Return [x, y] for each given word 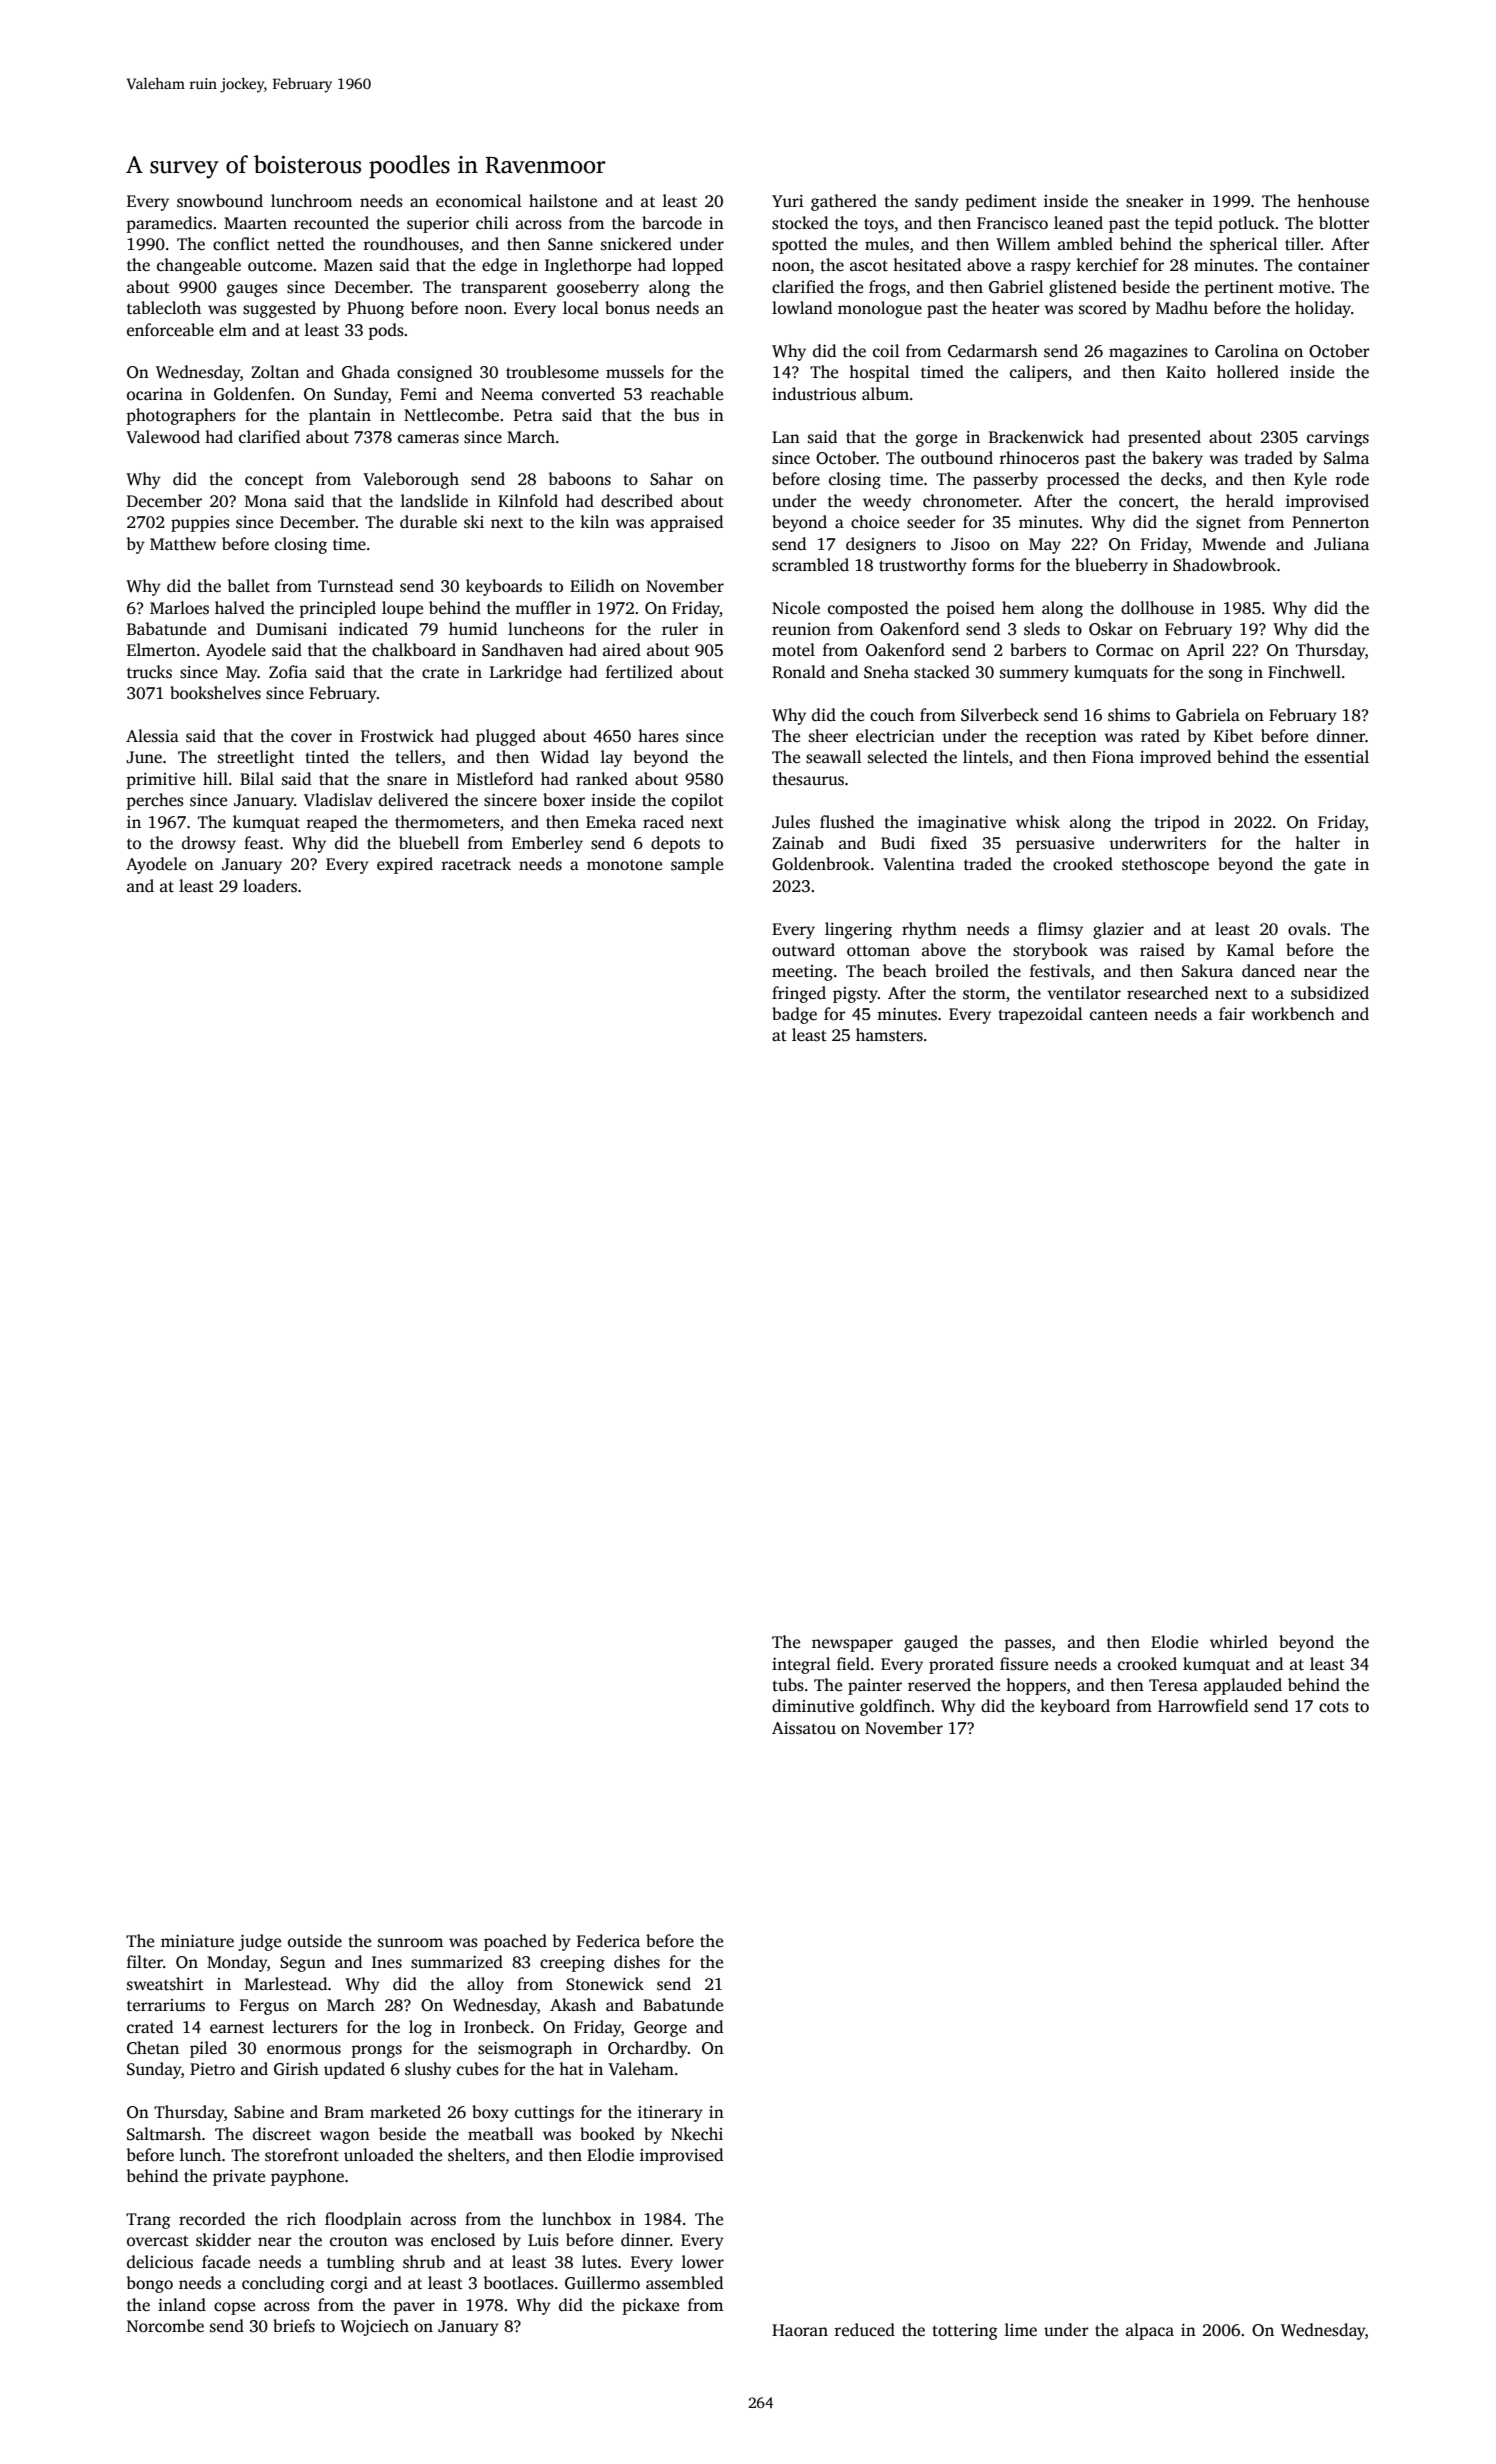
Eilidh [592, 585]
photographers [181, 416]
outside [315, 1941]
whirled [1239, 1642]
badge [794, 1015]
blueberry [1111, 566]
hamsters [889, 1035]
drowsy [209, 844]
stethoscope [1165, 865]
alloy [485, 1985]
